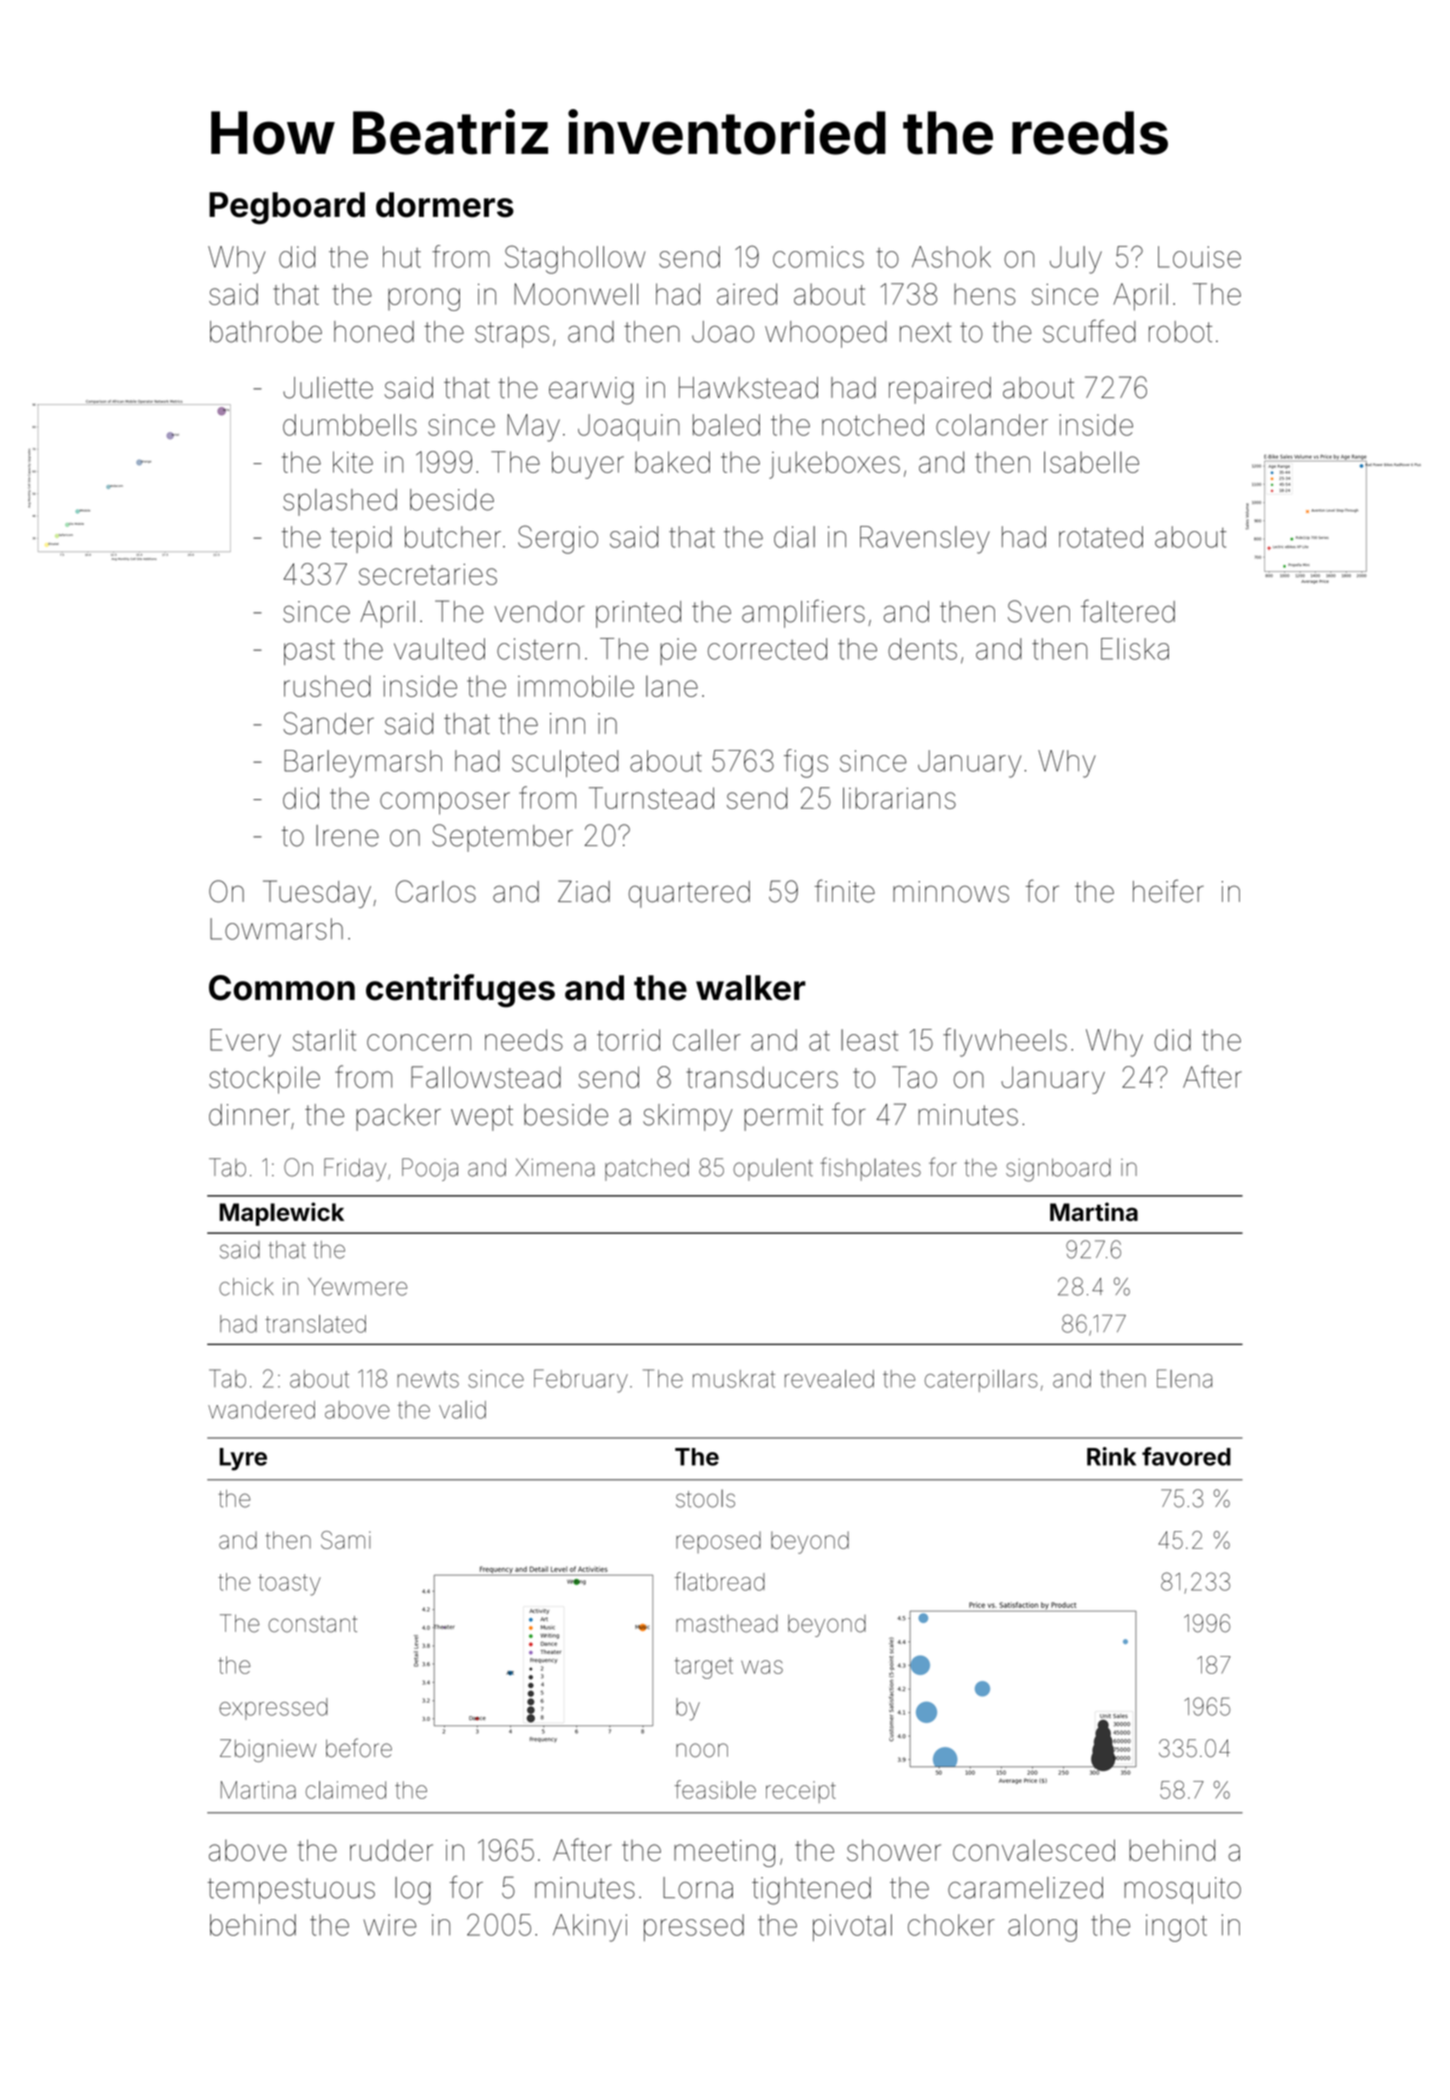  Describe the element at coordinates (702, 1750) in the page. I see `noon` at that location.
